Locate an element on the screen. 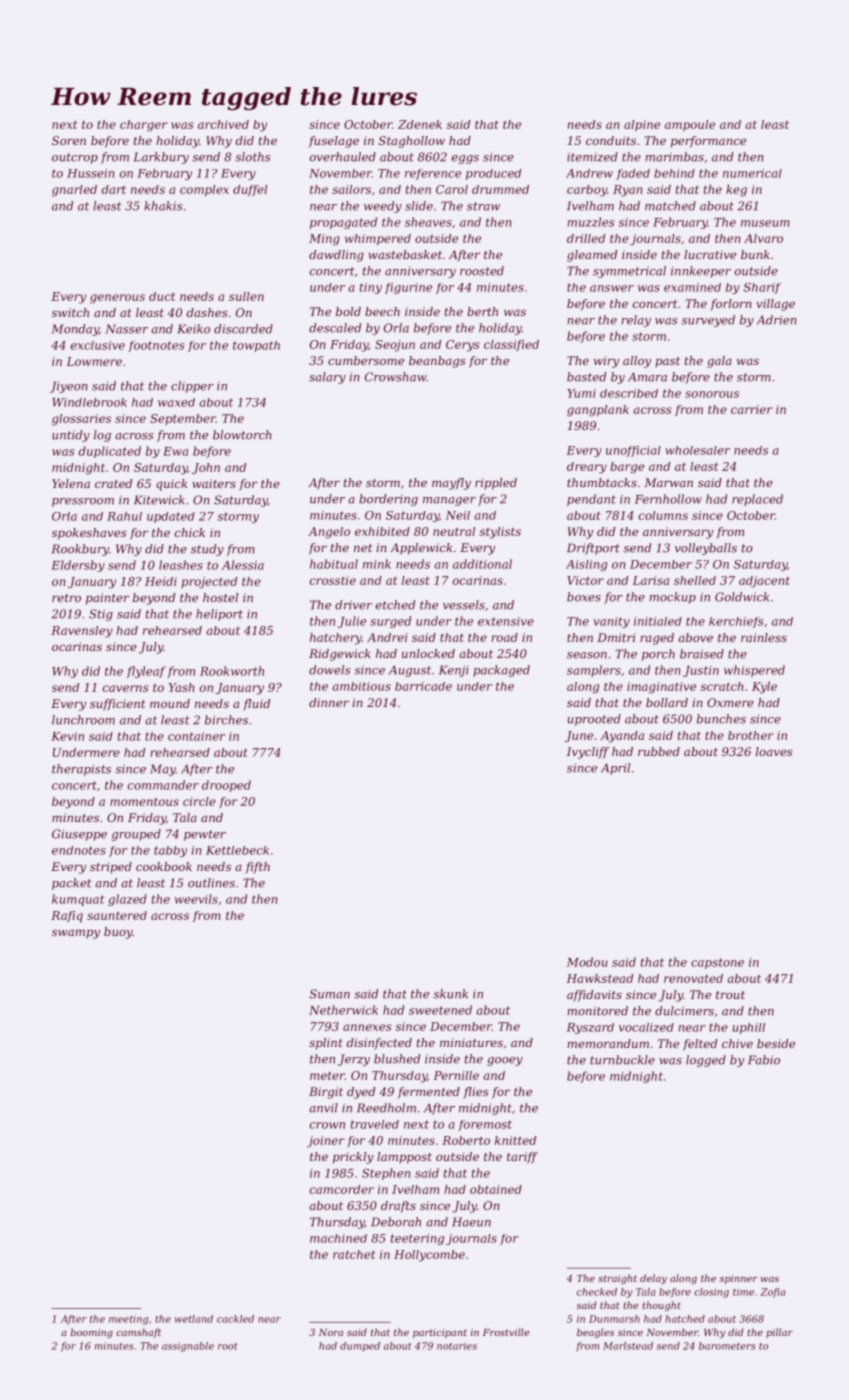 The width and height of the screenshot is (849, 1400). Ayanda is located at coordinates (622, 737).
